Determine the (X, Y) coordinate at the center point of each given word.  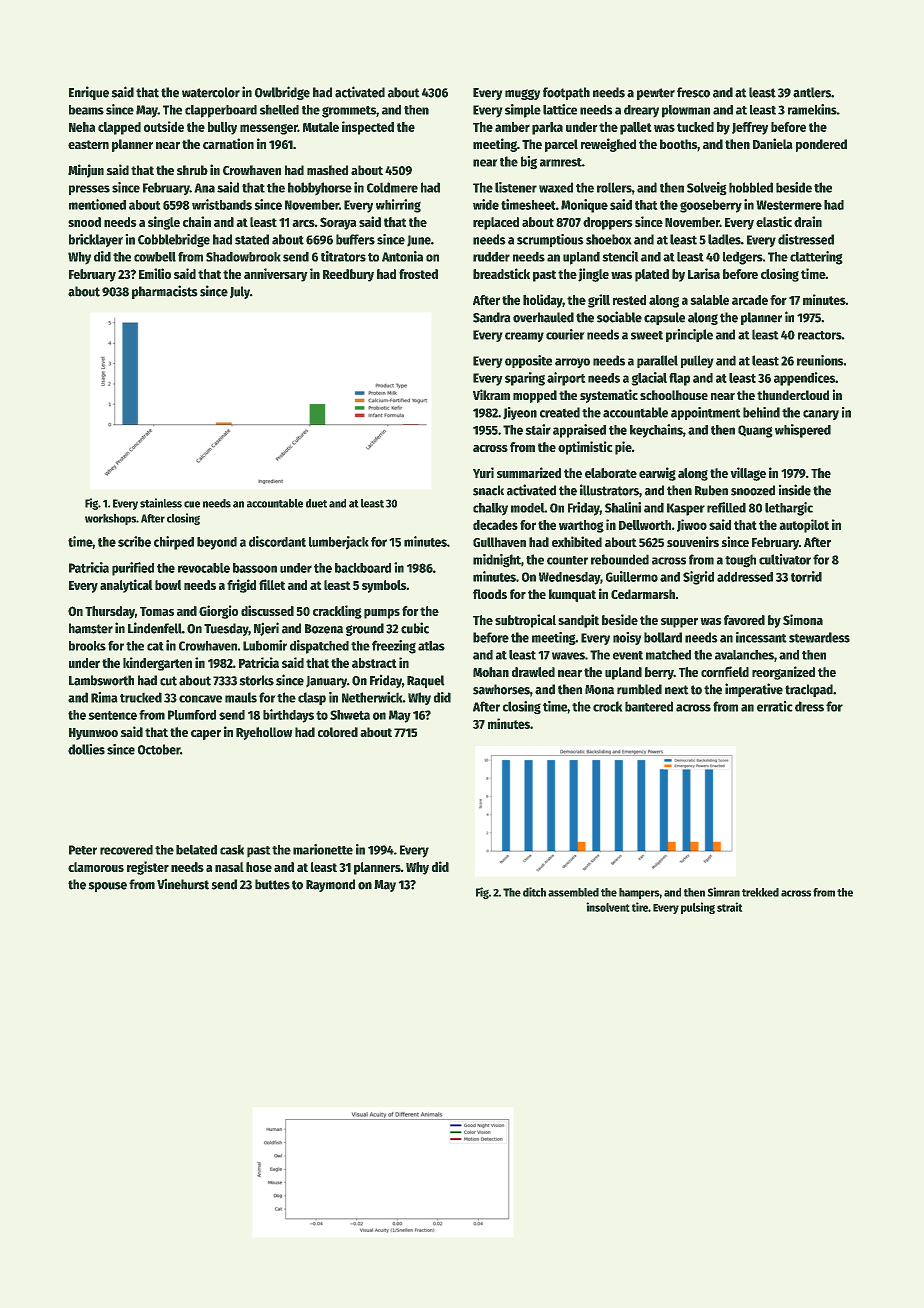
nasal (229, 867)
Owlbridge (282, 93)
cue (192, 504)
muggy (523, 94)
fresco (693, 92)
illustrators (609, 490)
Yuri (483, 472)
